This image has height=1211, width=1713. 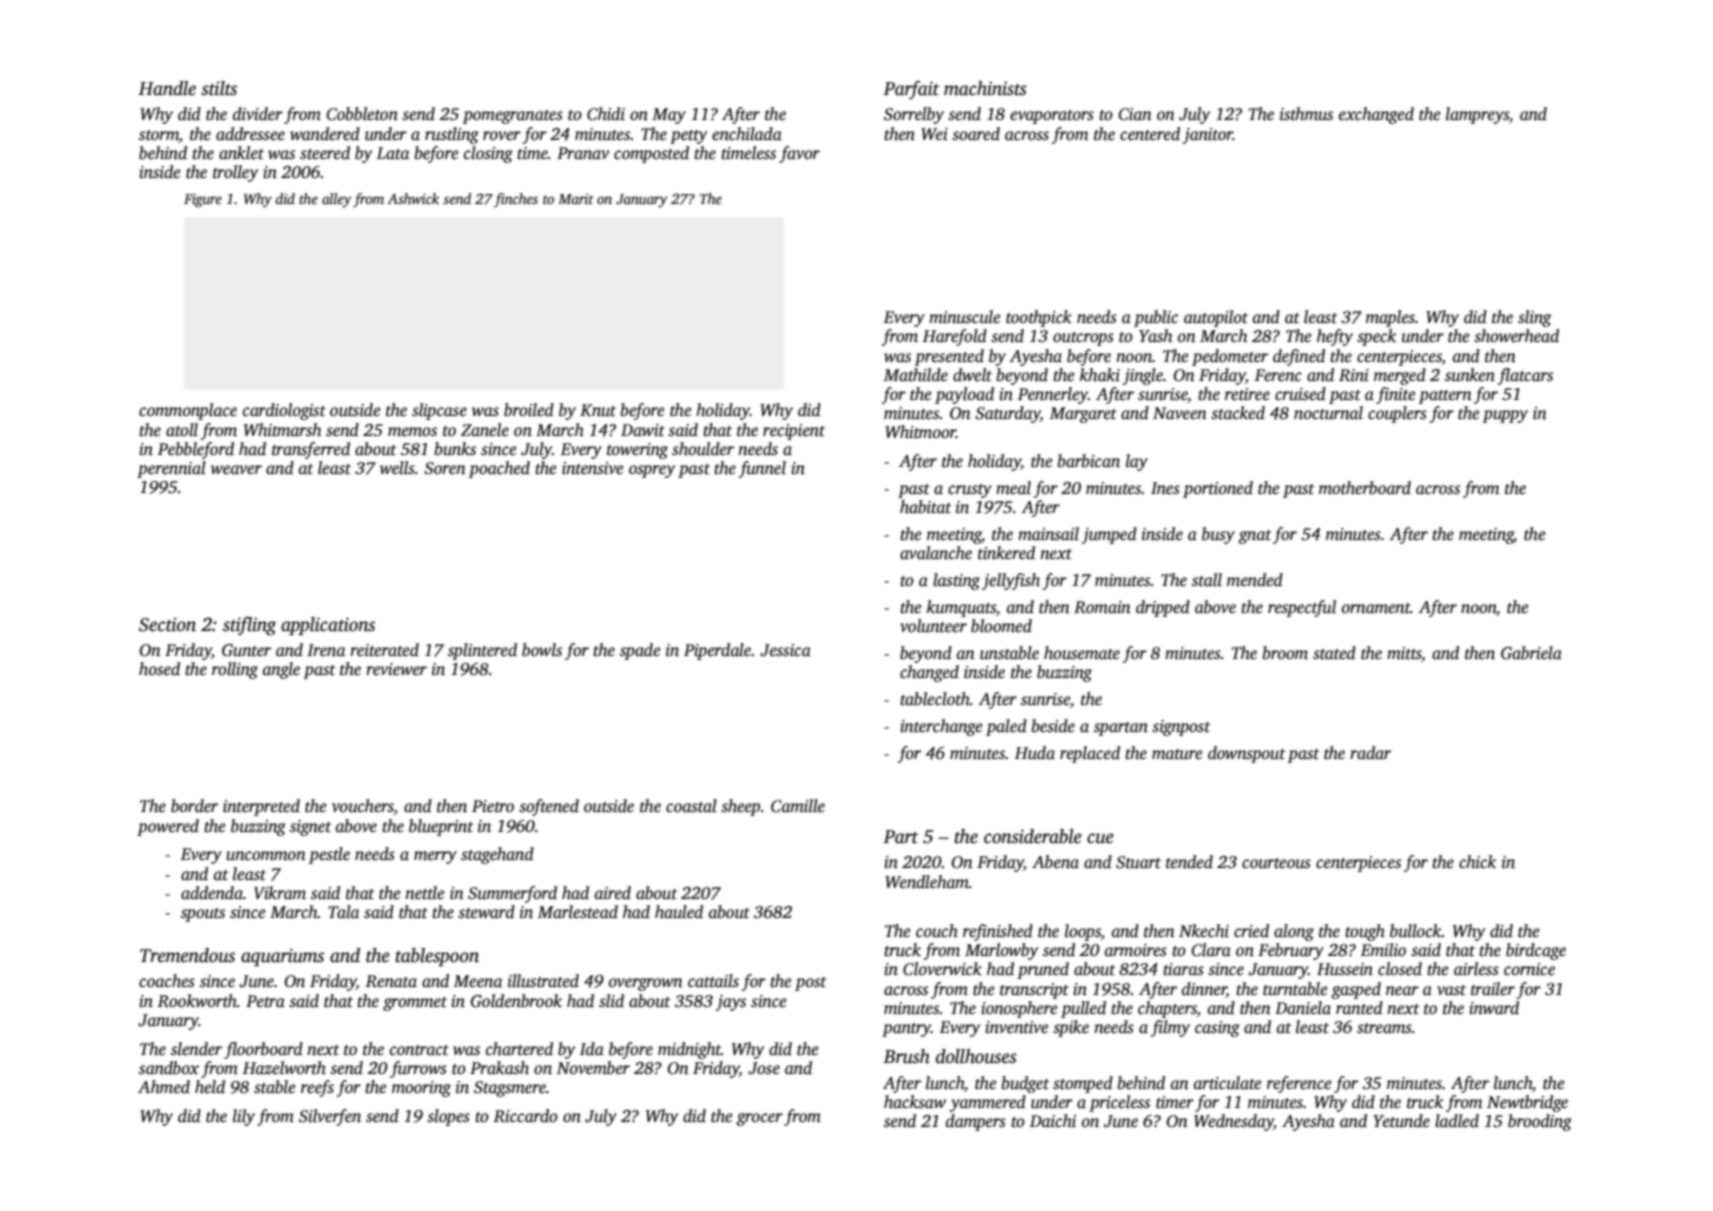 What do you see at coordinates (258, 114) in the image?
I see `divider` at bounding box center [258, 114].
